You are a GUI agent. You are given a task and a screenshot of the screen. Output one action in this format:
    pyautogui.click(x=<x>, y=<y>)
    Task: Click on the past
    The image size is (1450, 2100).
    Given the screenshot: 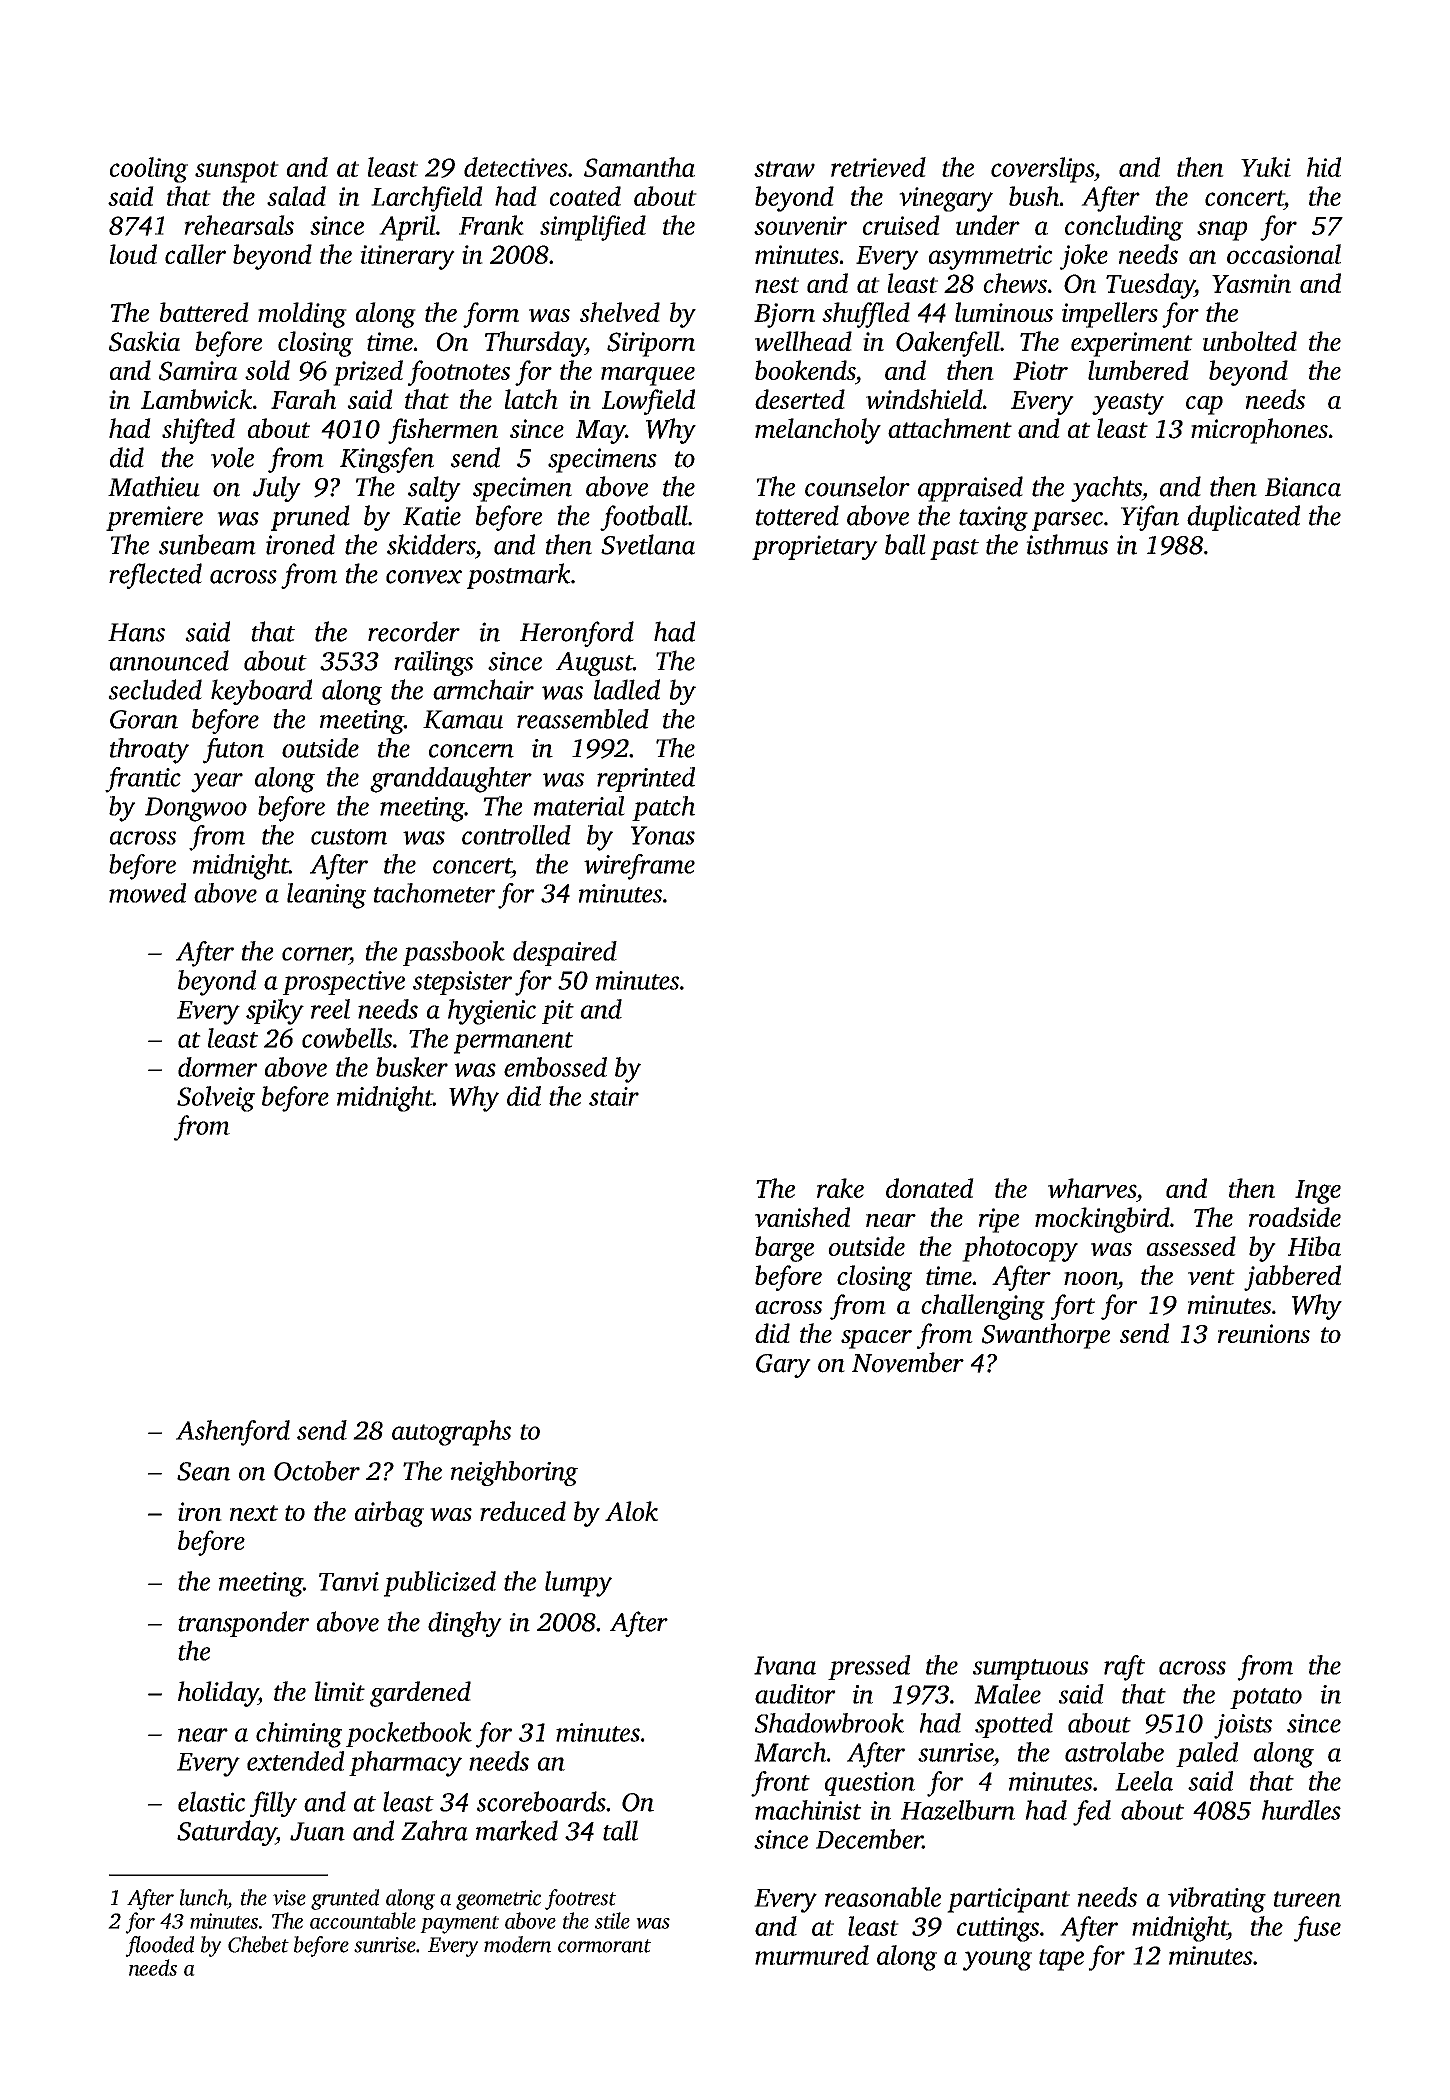 What is the action you would take?
    pyautogui.click(x=954, y=549)
